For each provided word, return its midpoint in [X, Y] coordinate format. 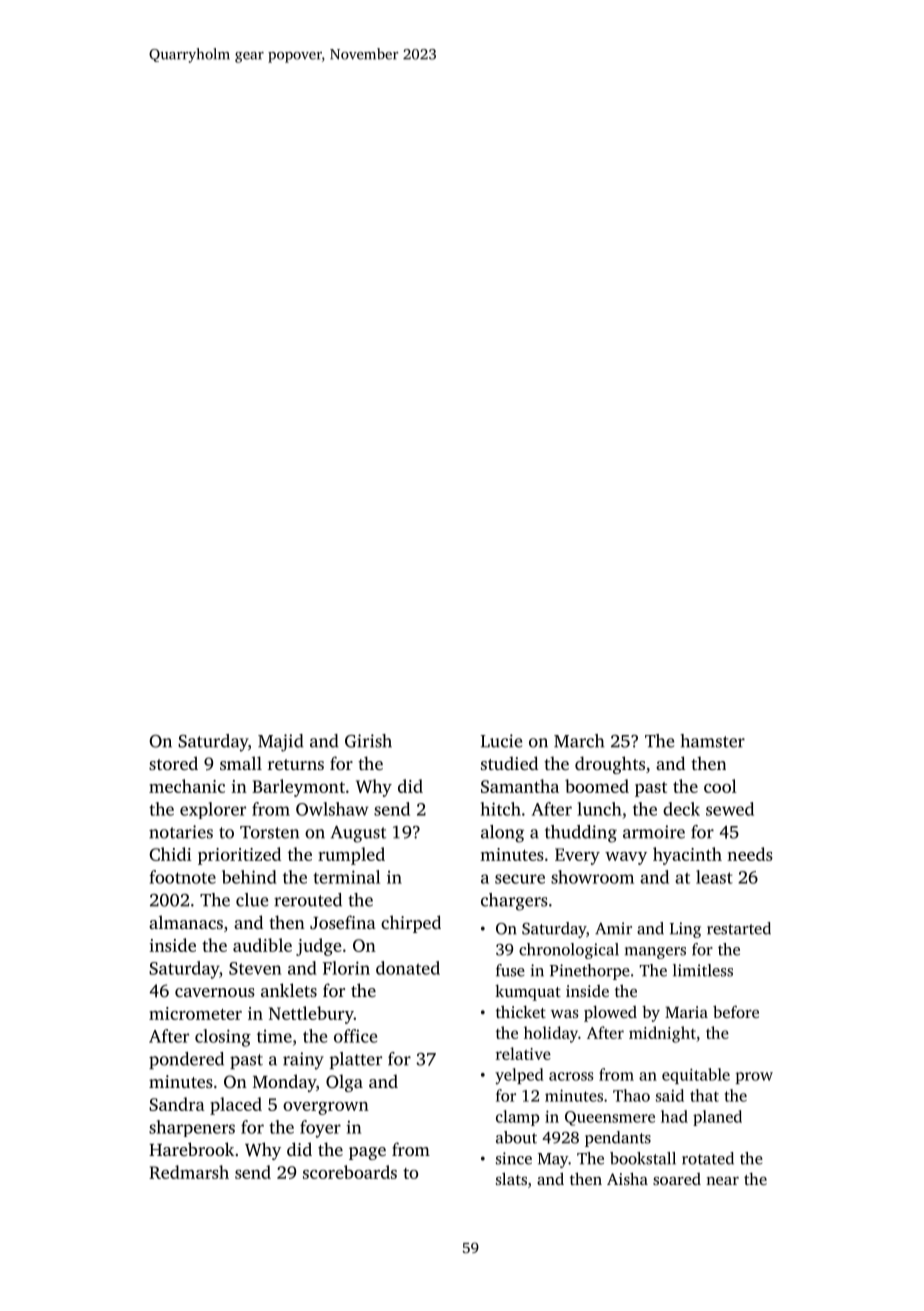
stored [173, 763]
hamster [713, 741]
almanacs [186, 922]
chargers [514, 902]
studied [509, 763]
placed [236, 1106]
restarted [739, 928]
